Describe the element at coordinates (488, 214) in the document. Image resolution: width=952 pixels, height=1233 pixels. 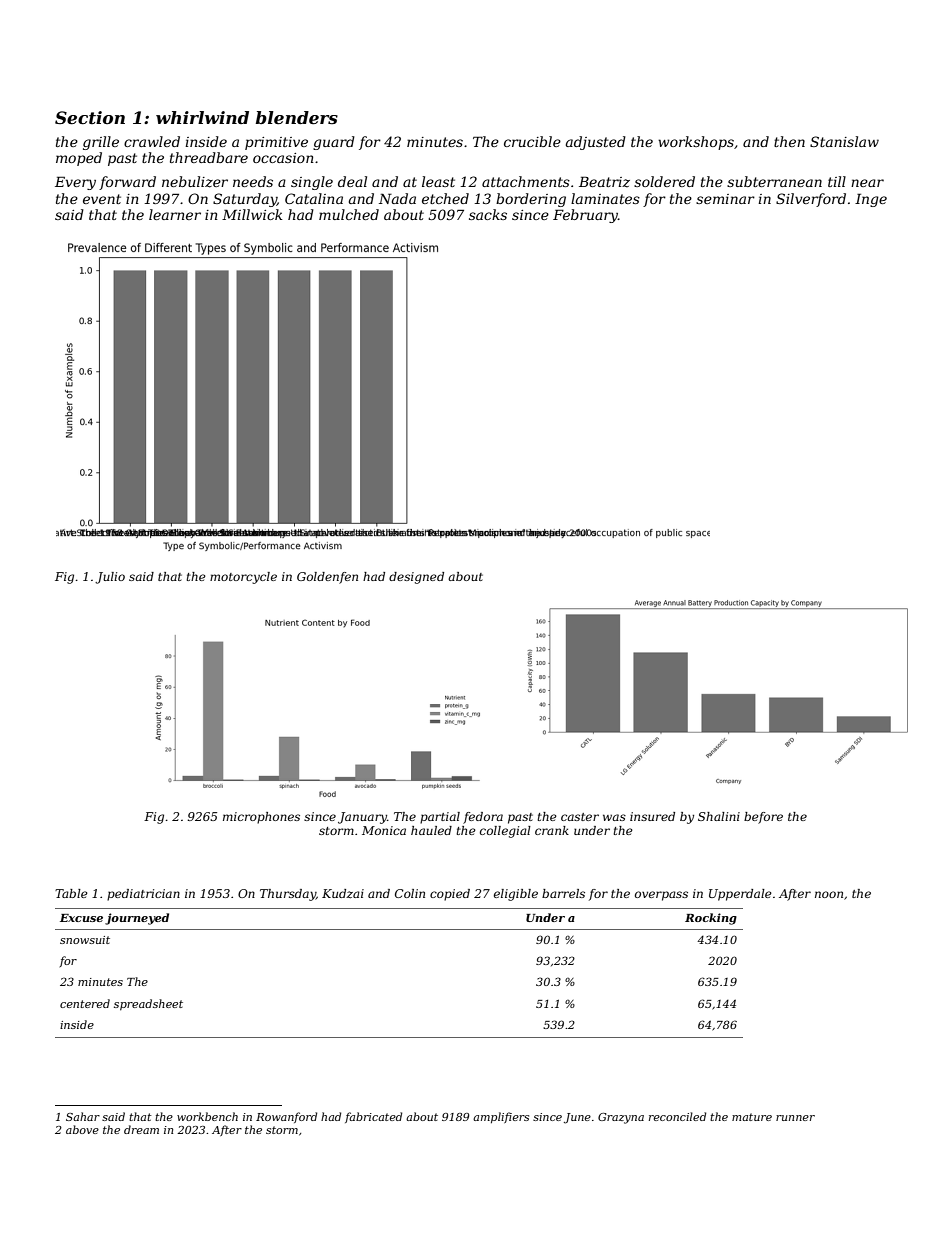
I see `sacks` at that location.
